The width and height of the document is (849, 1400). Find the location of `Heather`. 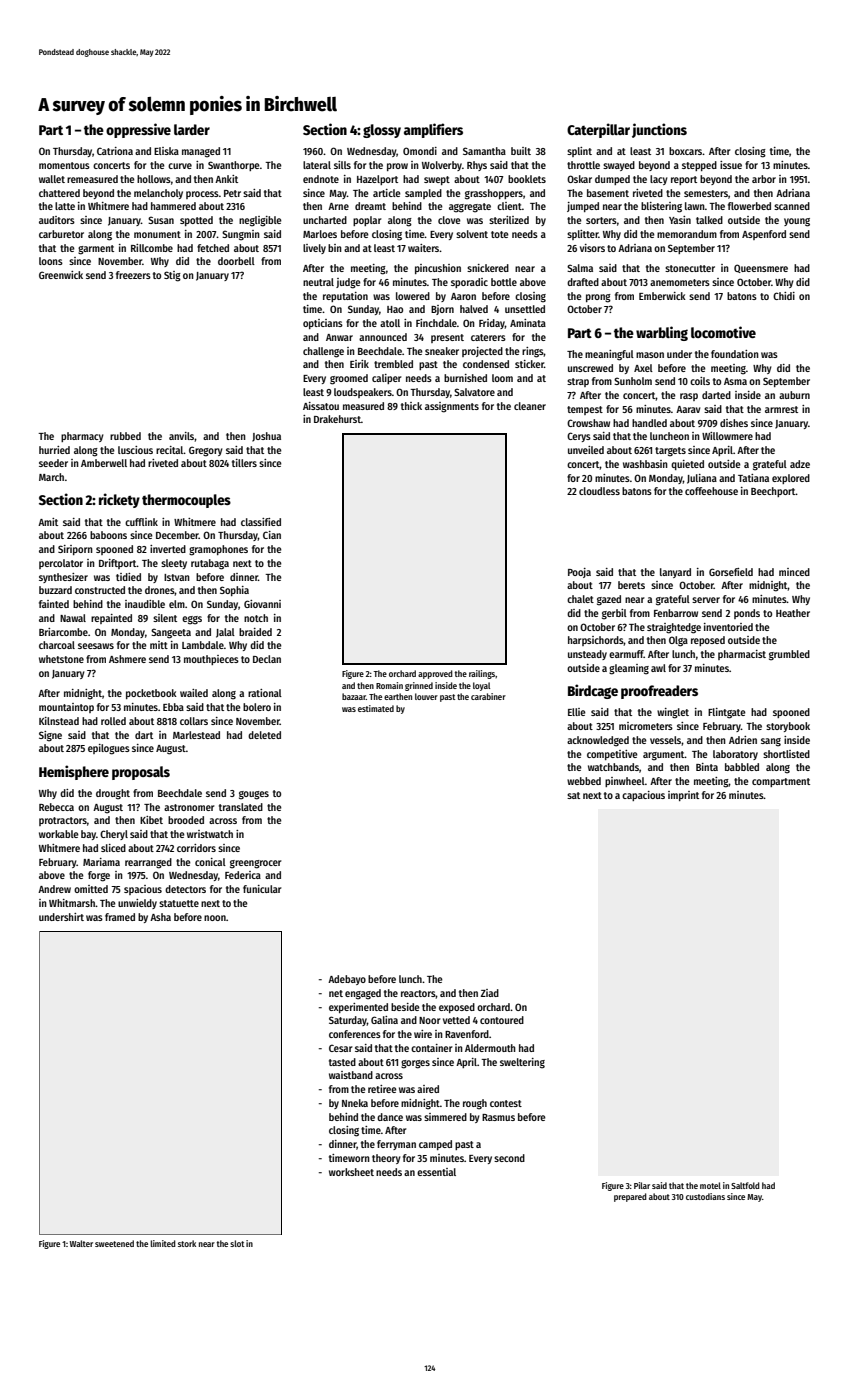

Heather is located at coordinates (793, 613).
